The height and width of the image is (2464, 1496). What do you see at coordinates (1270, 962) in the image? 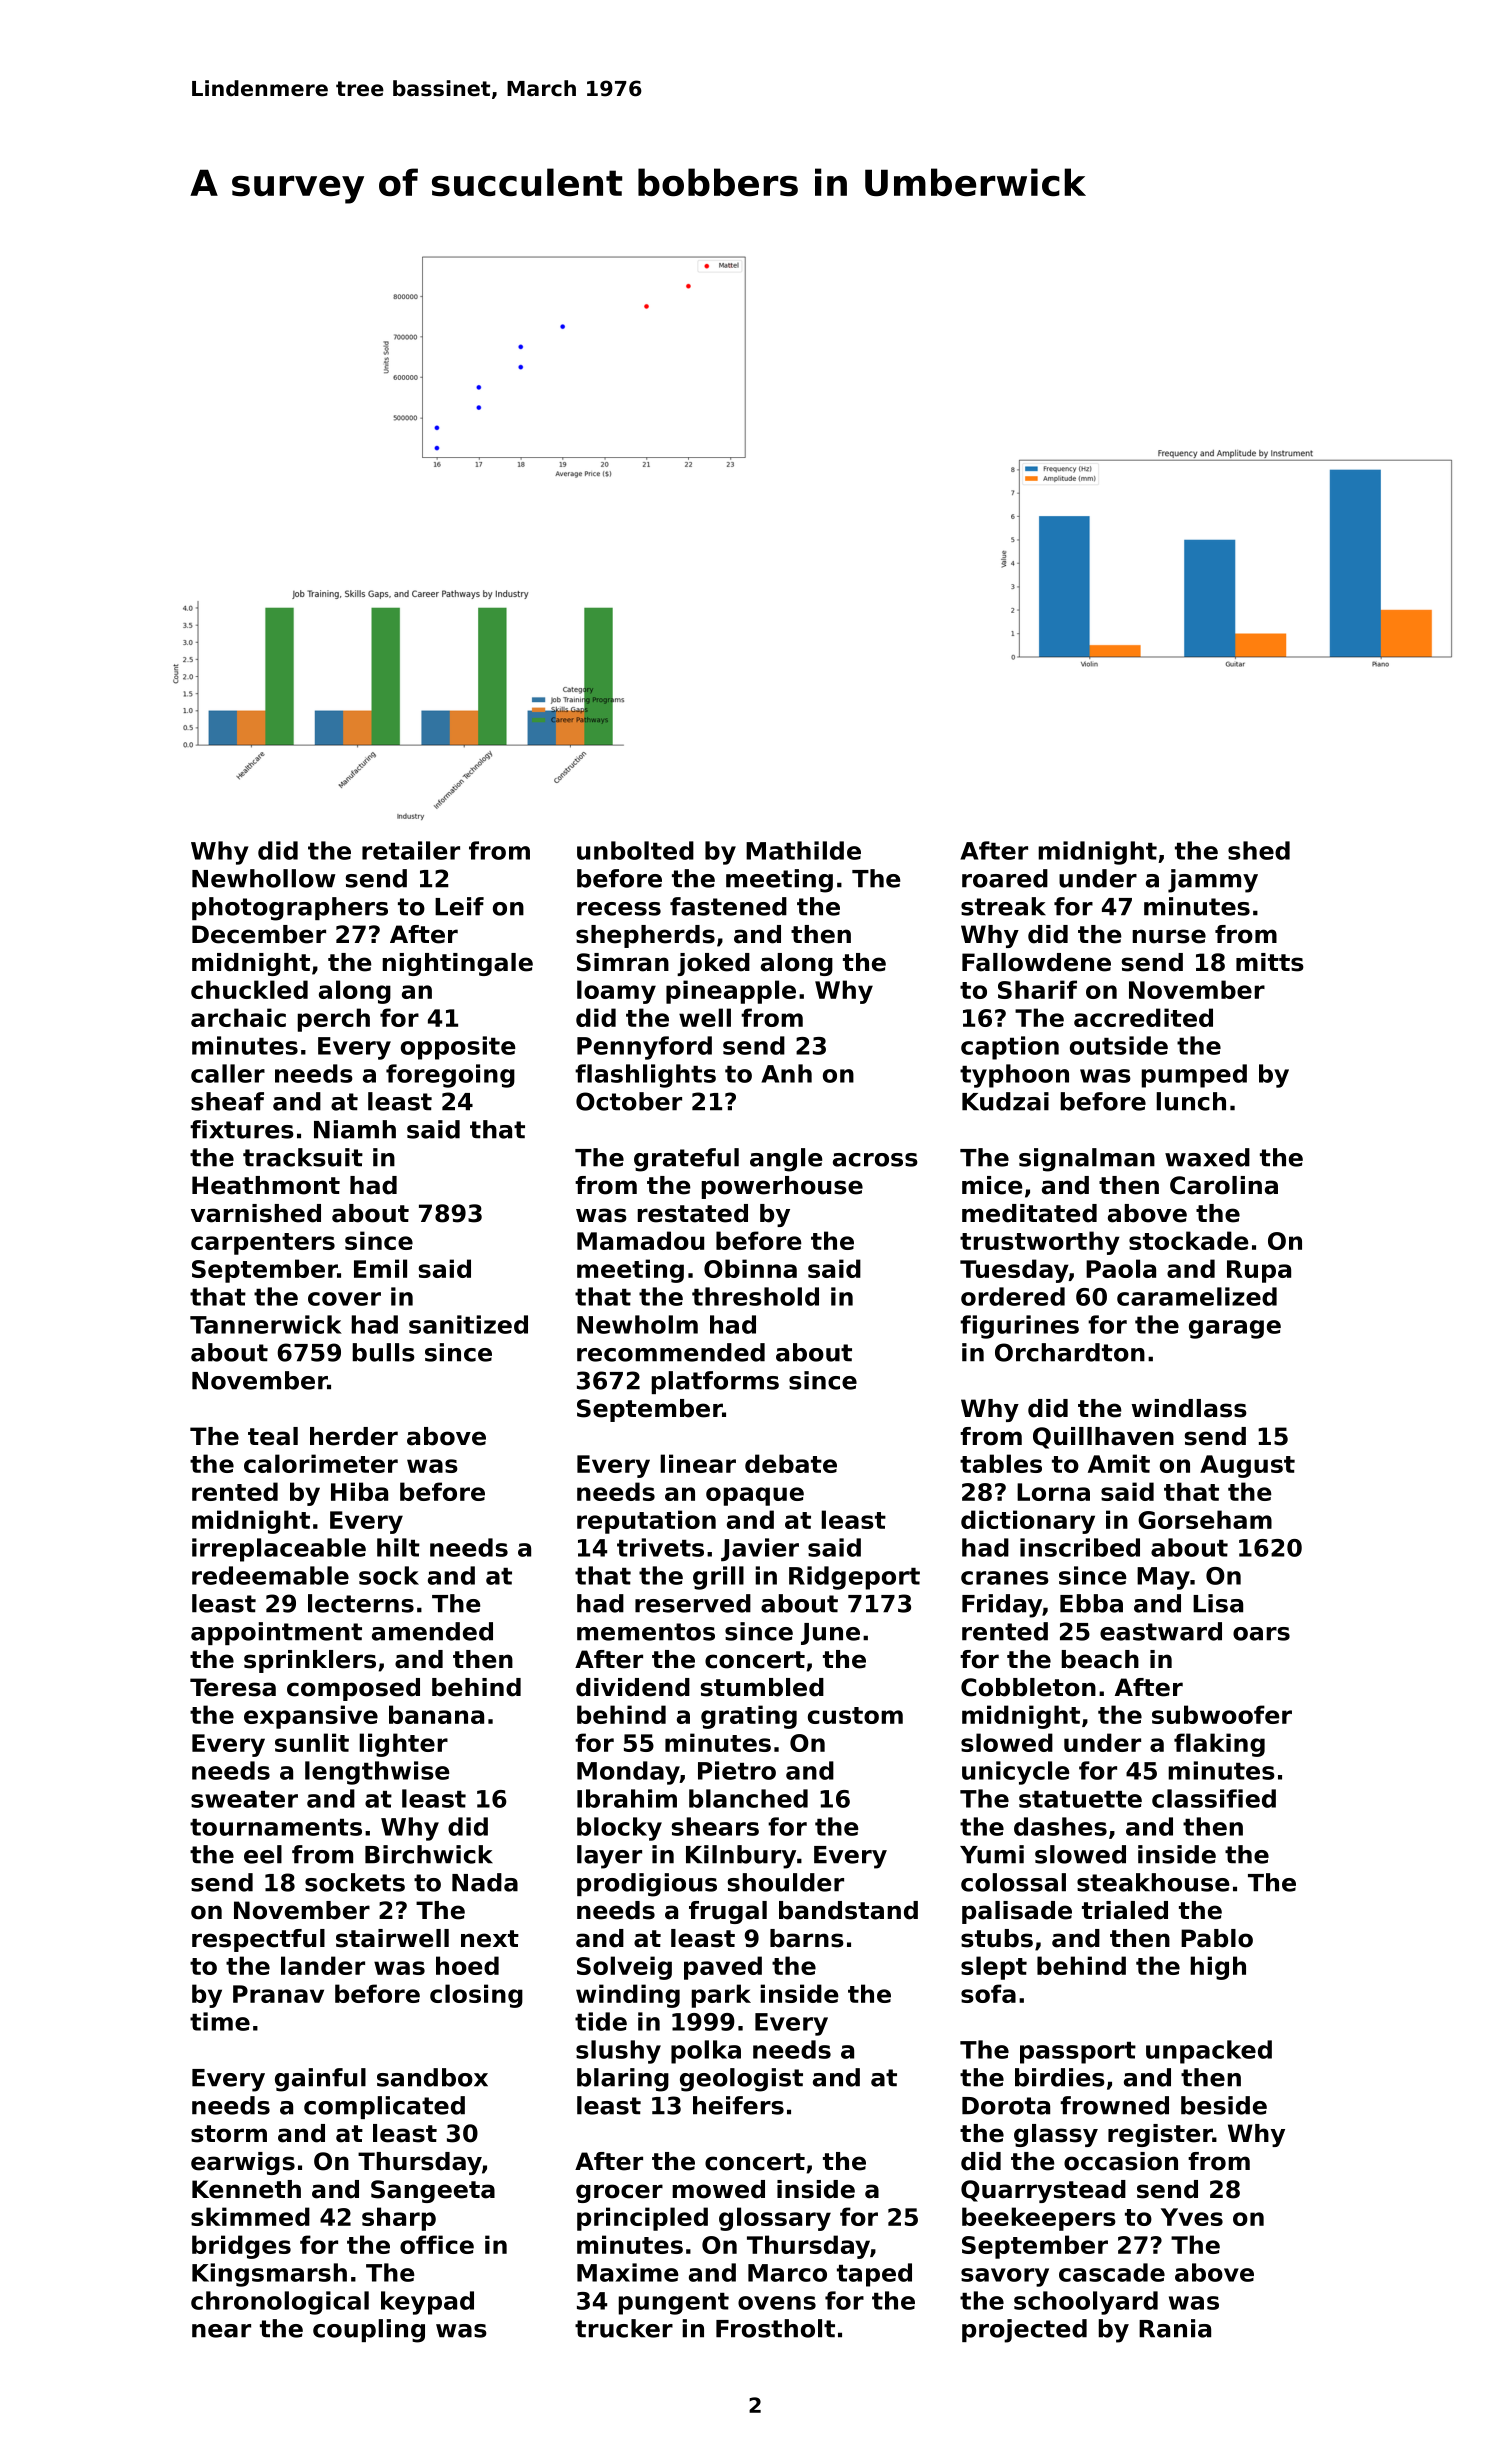
I see `mitts` at bounding box center [1270, 962].
